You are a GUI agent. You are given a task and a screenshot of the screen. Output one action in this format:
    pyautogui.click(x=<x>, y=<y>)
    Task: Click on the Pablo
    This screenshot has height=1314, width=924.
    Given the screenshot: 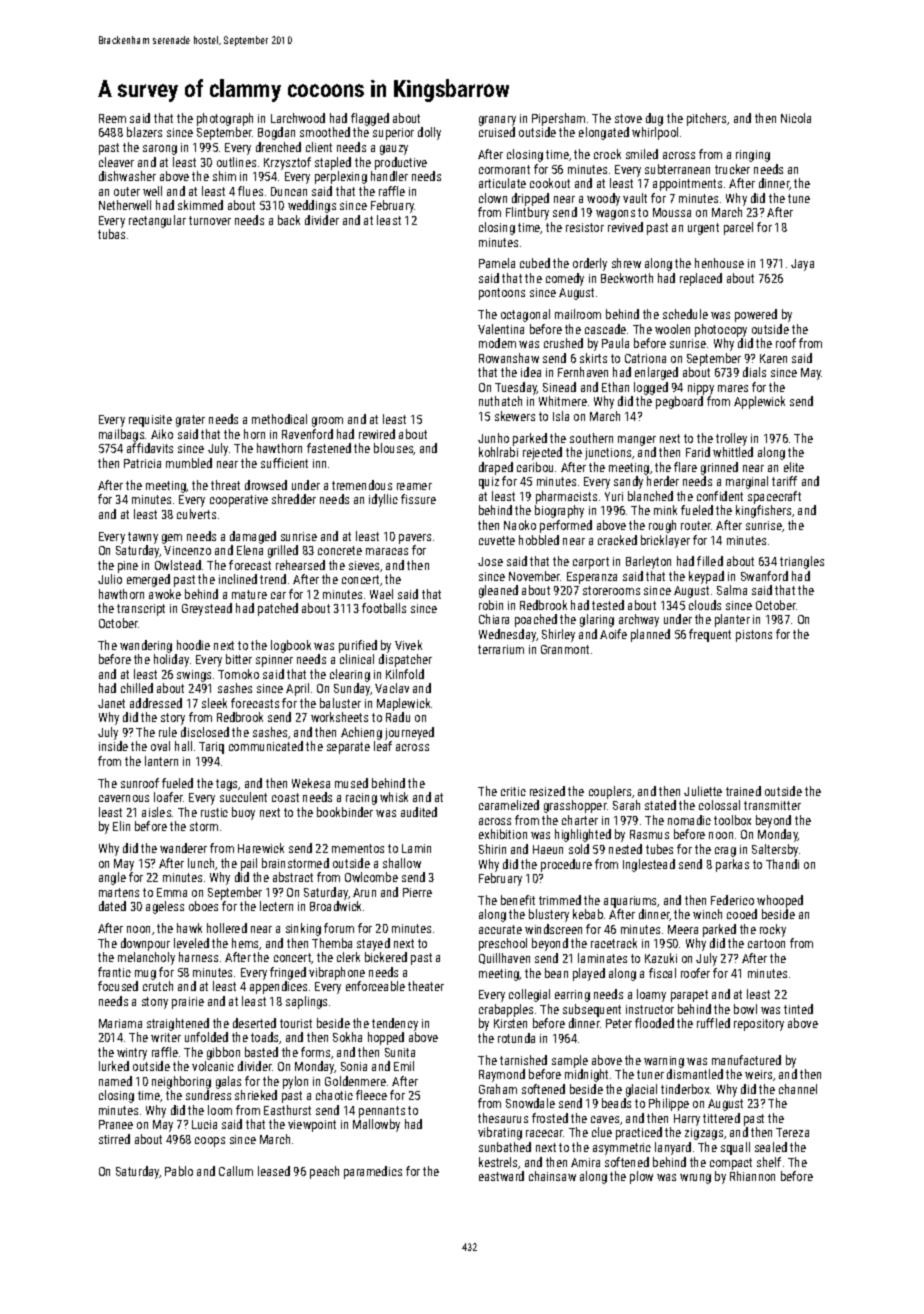 What is the action you would take?
    pyautogui.click(x=179, y=1171)
